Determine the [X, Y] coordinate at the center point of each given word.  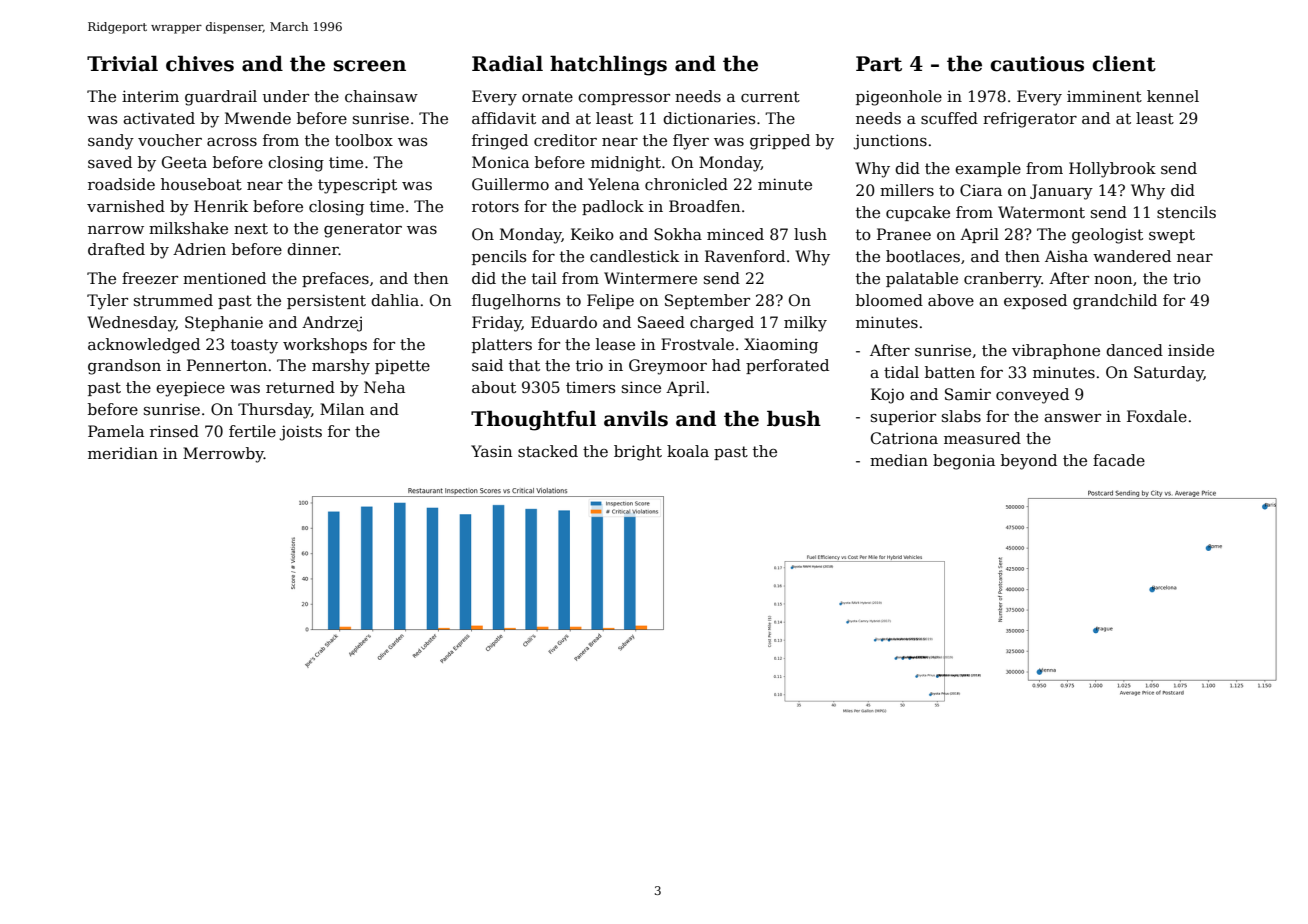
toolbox [364, 140]
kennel [1173, 96]
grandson [124, 367]
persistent [326, 301]
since [641, 387]
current [770, 96]
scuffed [949, 118]
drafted [116, 249]
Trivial [122, 63]
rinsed [174, 431]
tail [544, 278]
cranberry [1003, 280]
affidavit [504, 118]
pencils [499, 257]
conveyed [1032, 396]
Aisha [1066, 256]
